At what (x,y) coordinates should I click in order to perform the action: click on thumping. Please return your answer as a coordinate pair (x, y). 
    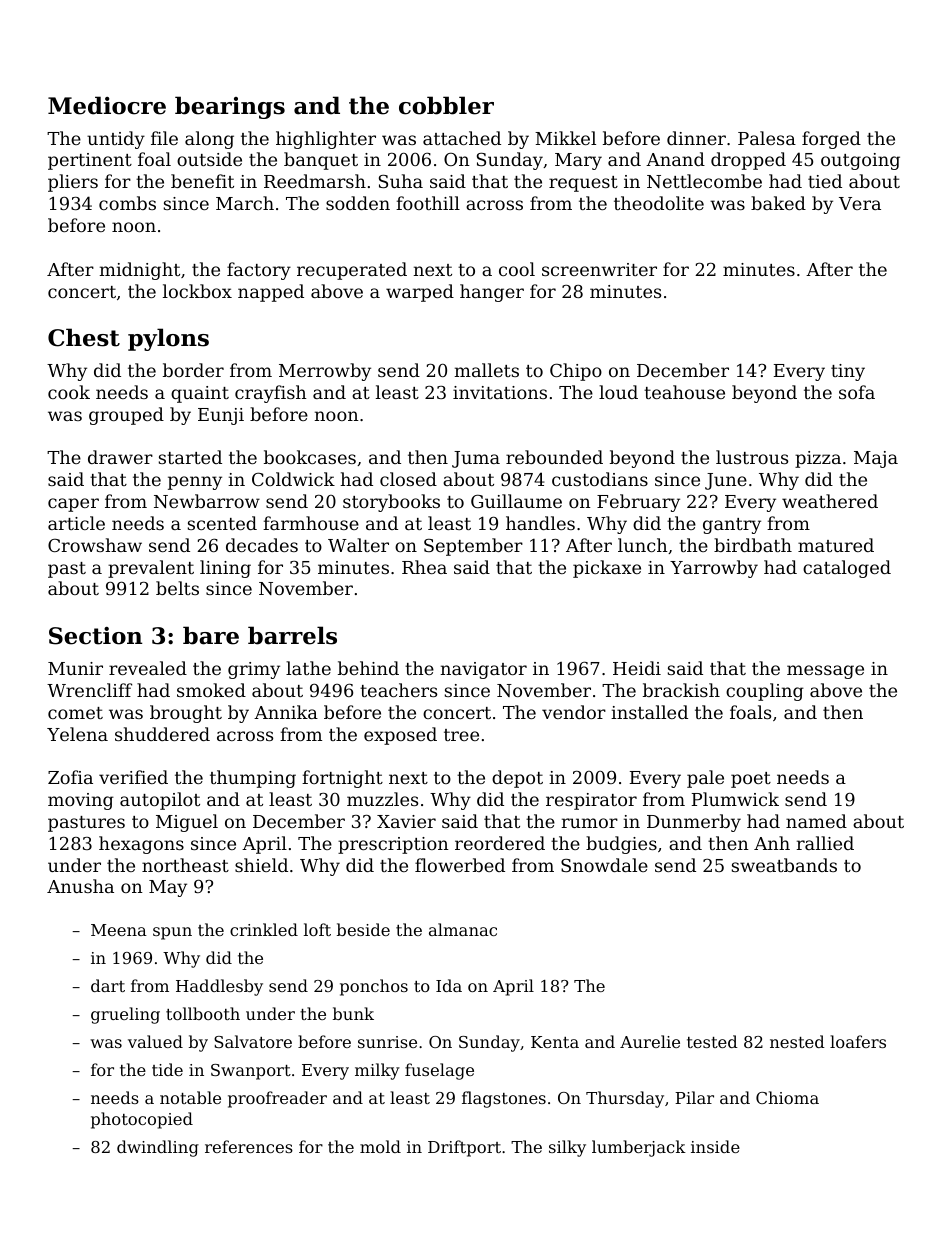
    Looking at the image, I should click on (253, 779).
